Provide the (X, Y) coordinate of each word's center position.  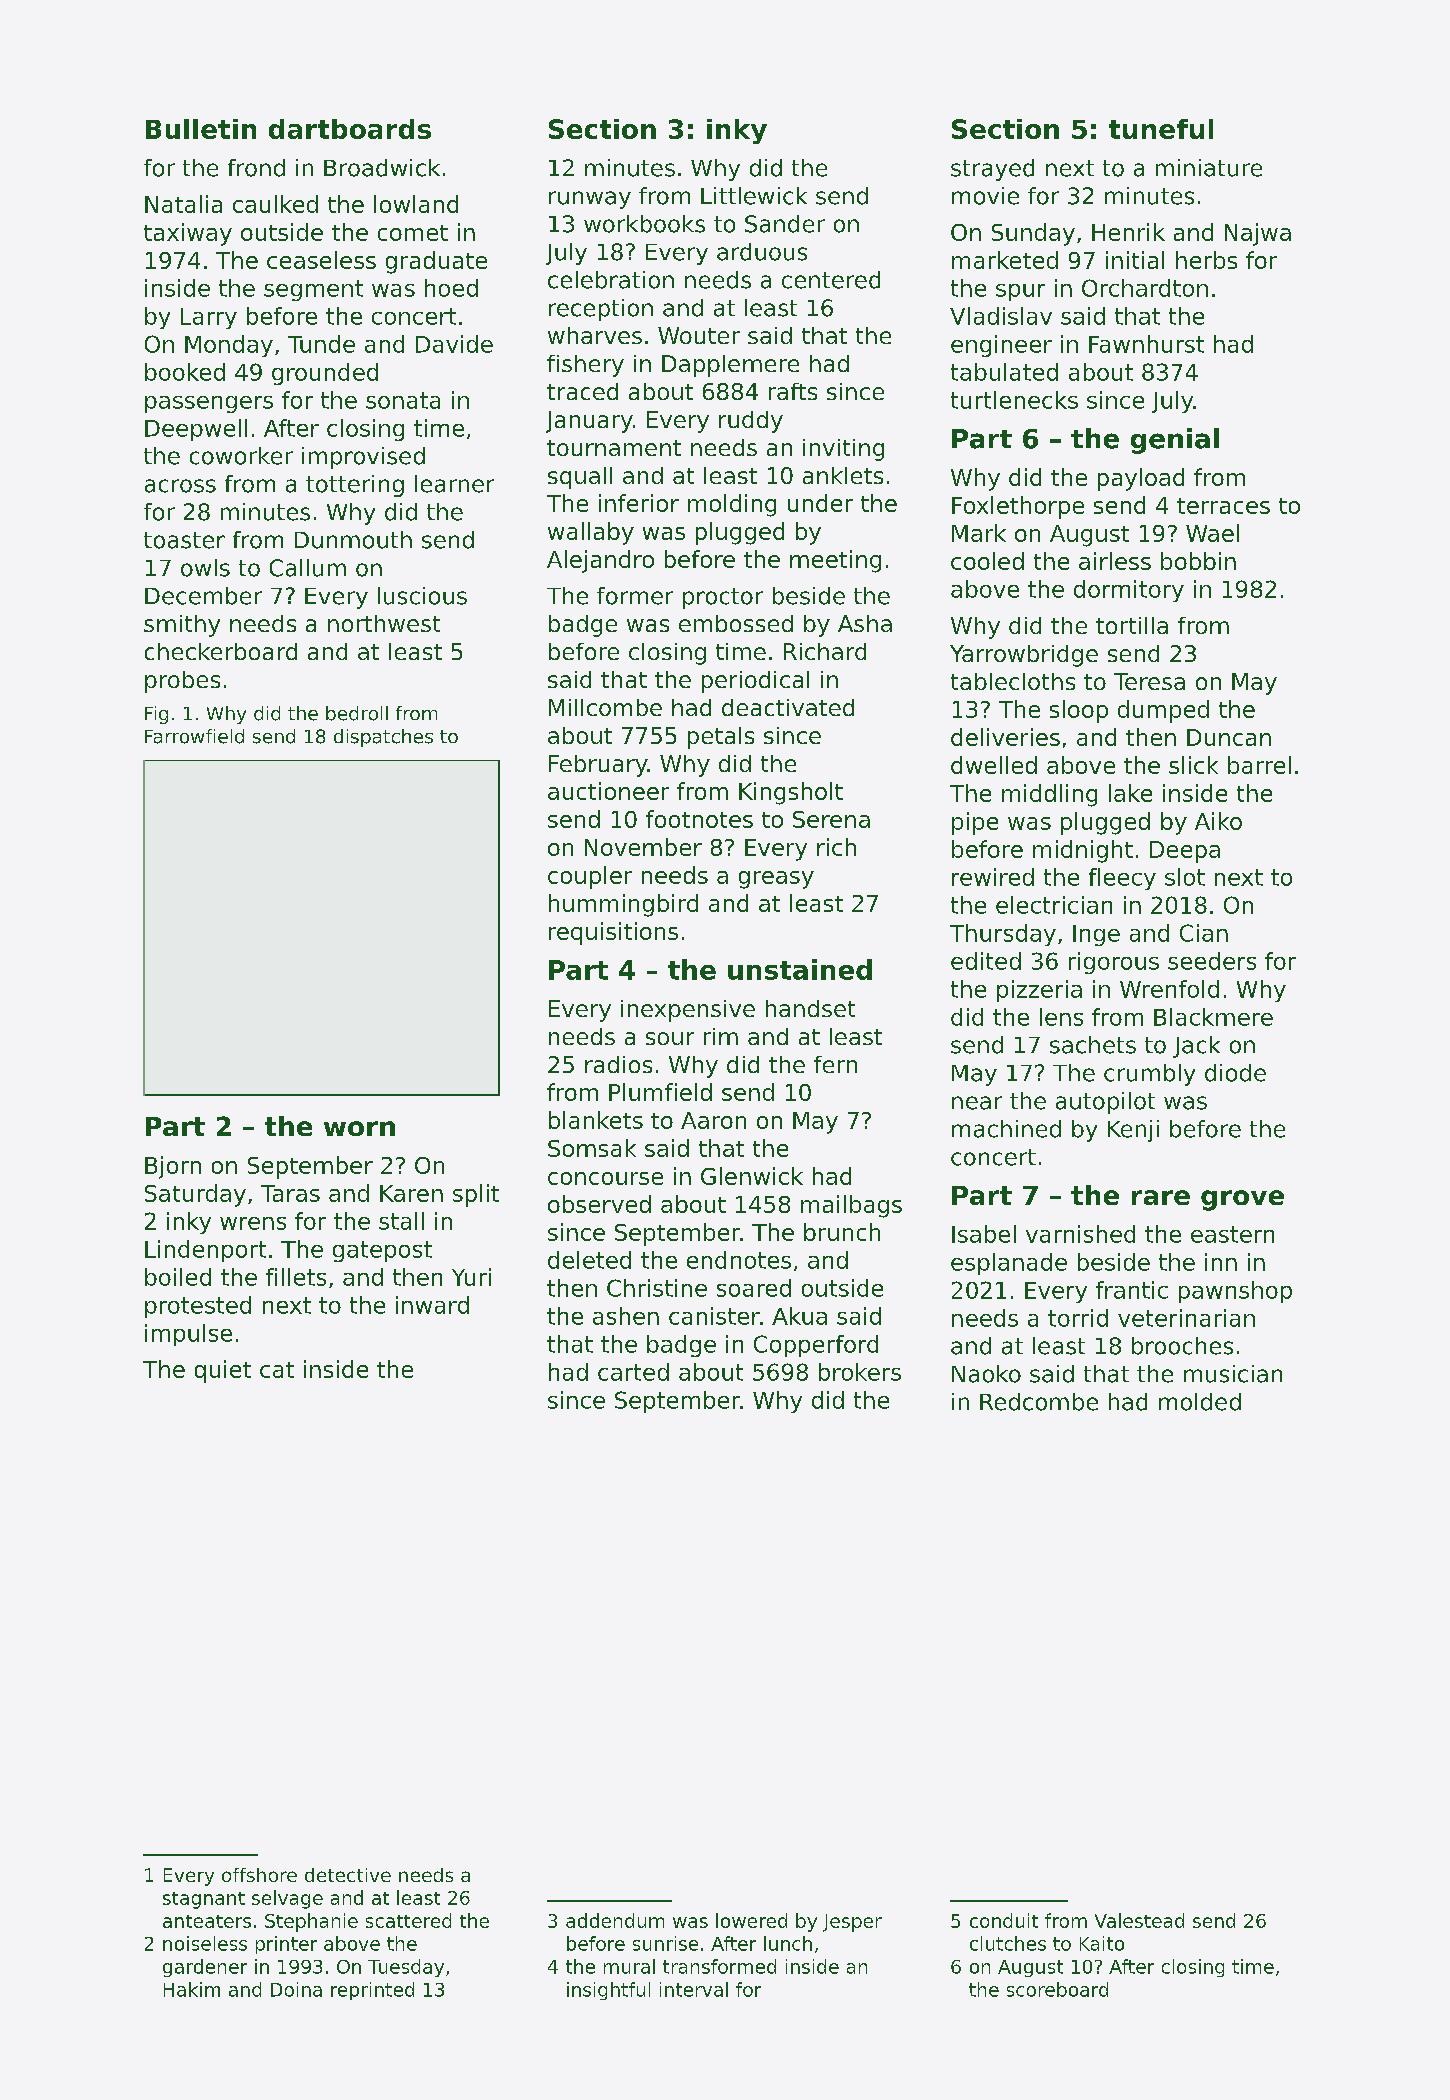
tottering (355, 486)
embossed (736, 623)
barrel (1259, 765)
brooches (1182, 1346)
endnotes (739, 1260)
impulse (188, 1335)
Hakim (192, 1989)
